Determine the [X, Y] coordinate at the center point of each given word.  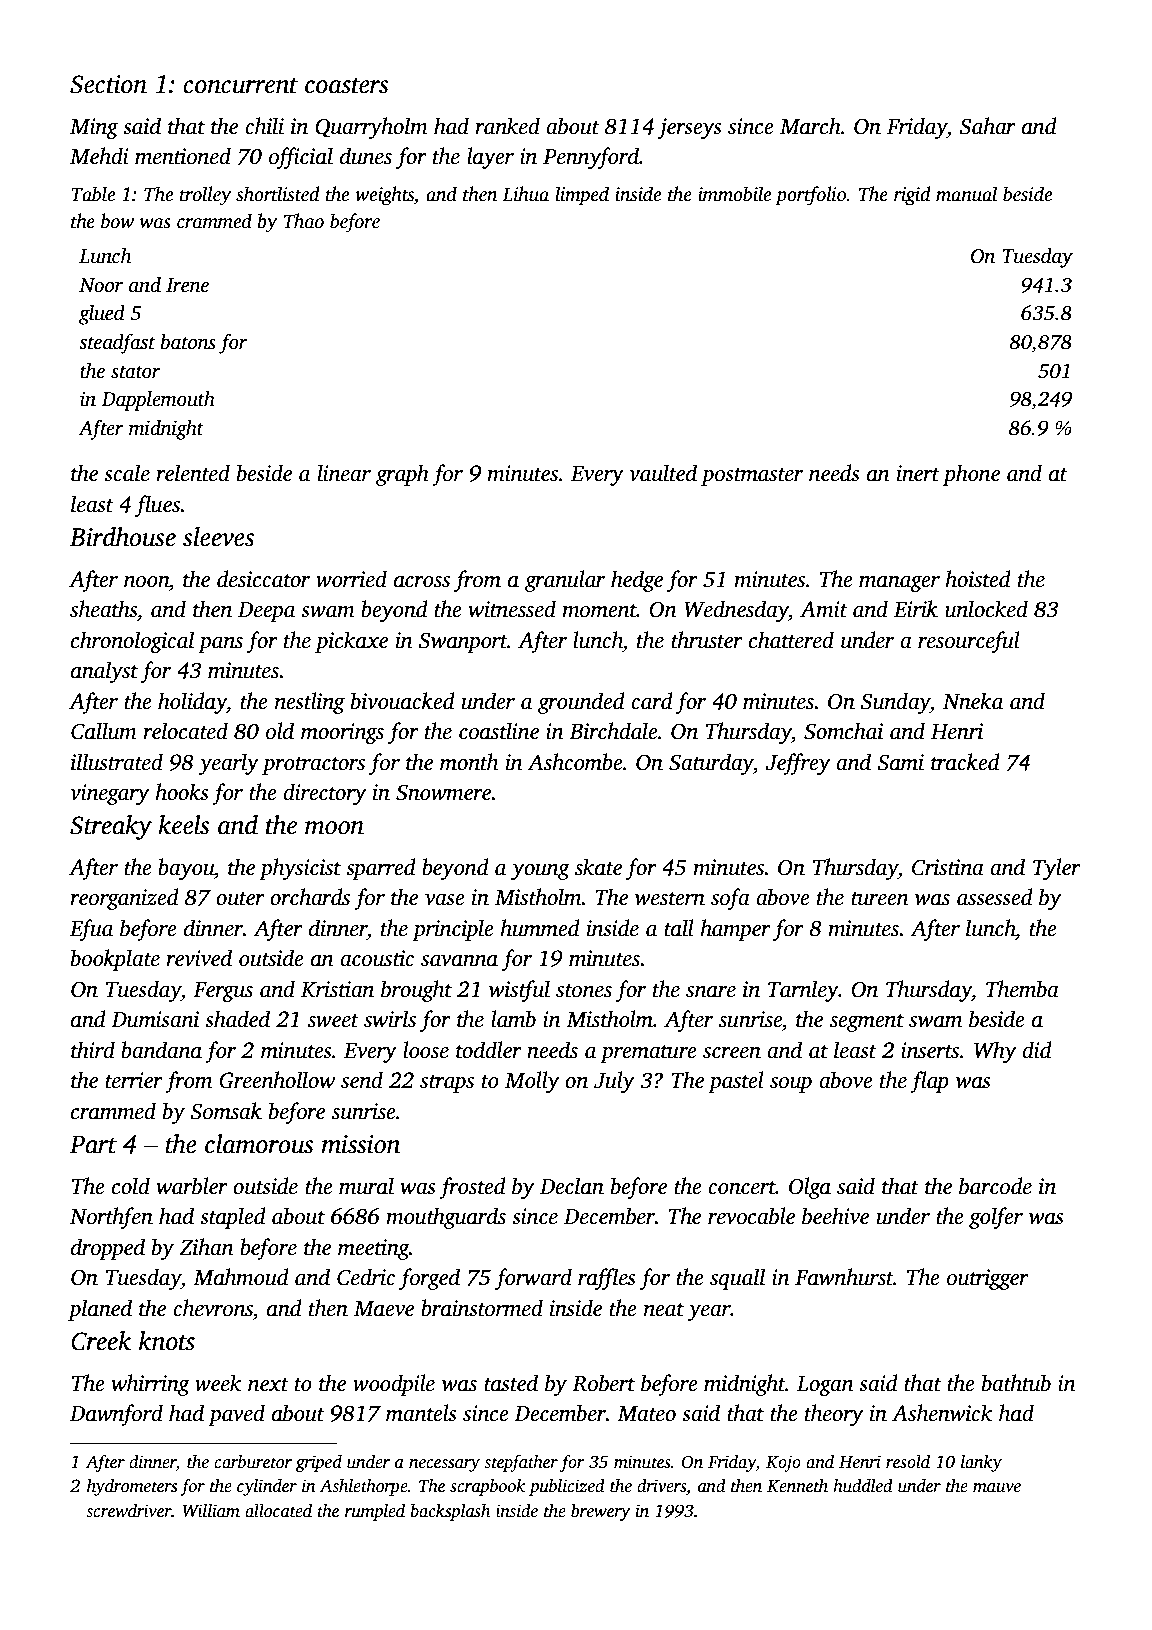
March [810, 126]
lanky [981, 1463]
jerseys [690, 128]
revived [199, 958]
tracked [965, 762]
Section [108, 84]
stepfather [521, 1463]
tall [679, 928]
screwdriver [129, 1511]
